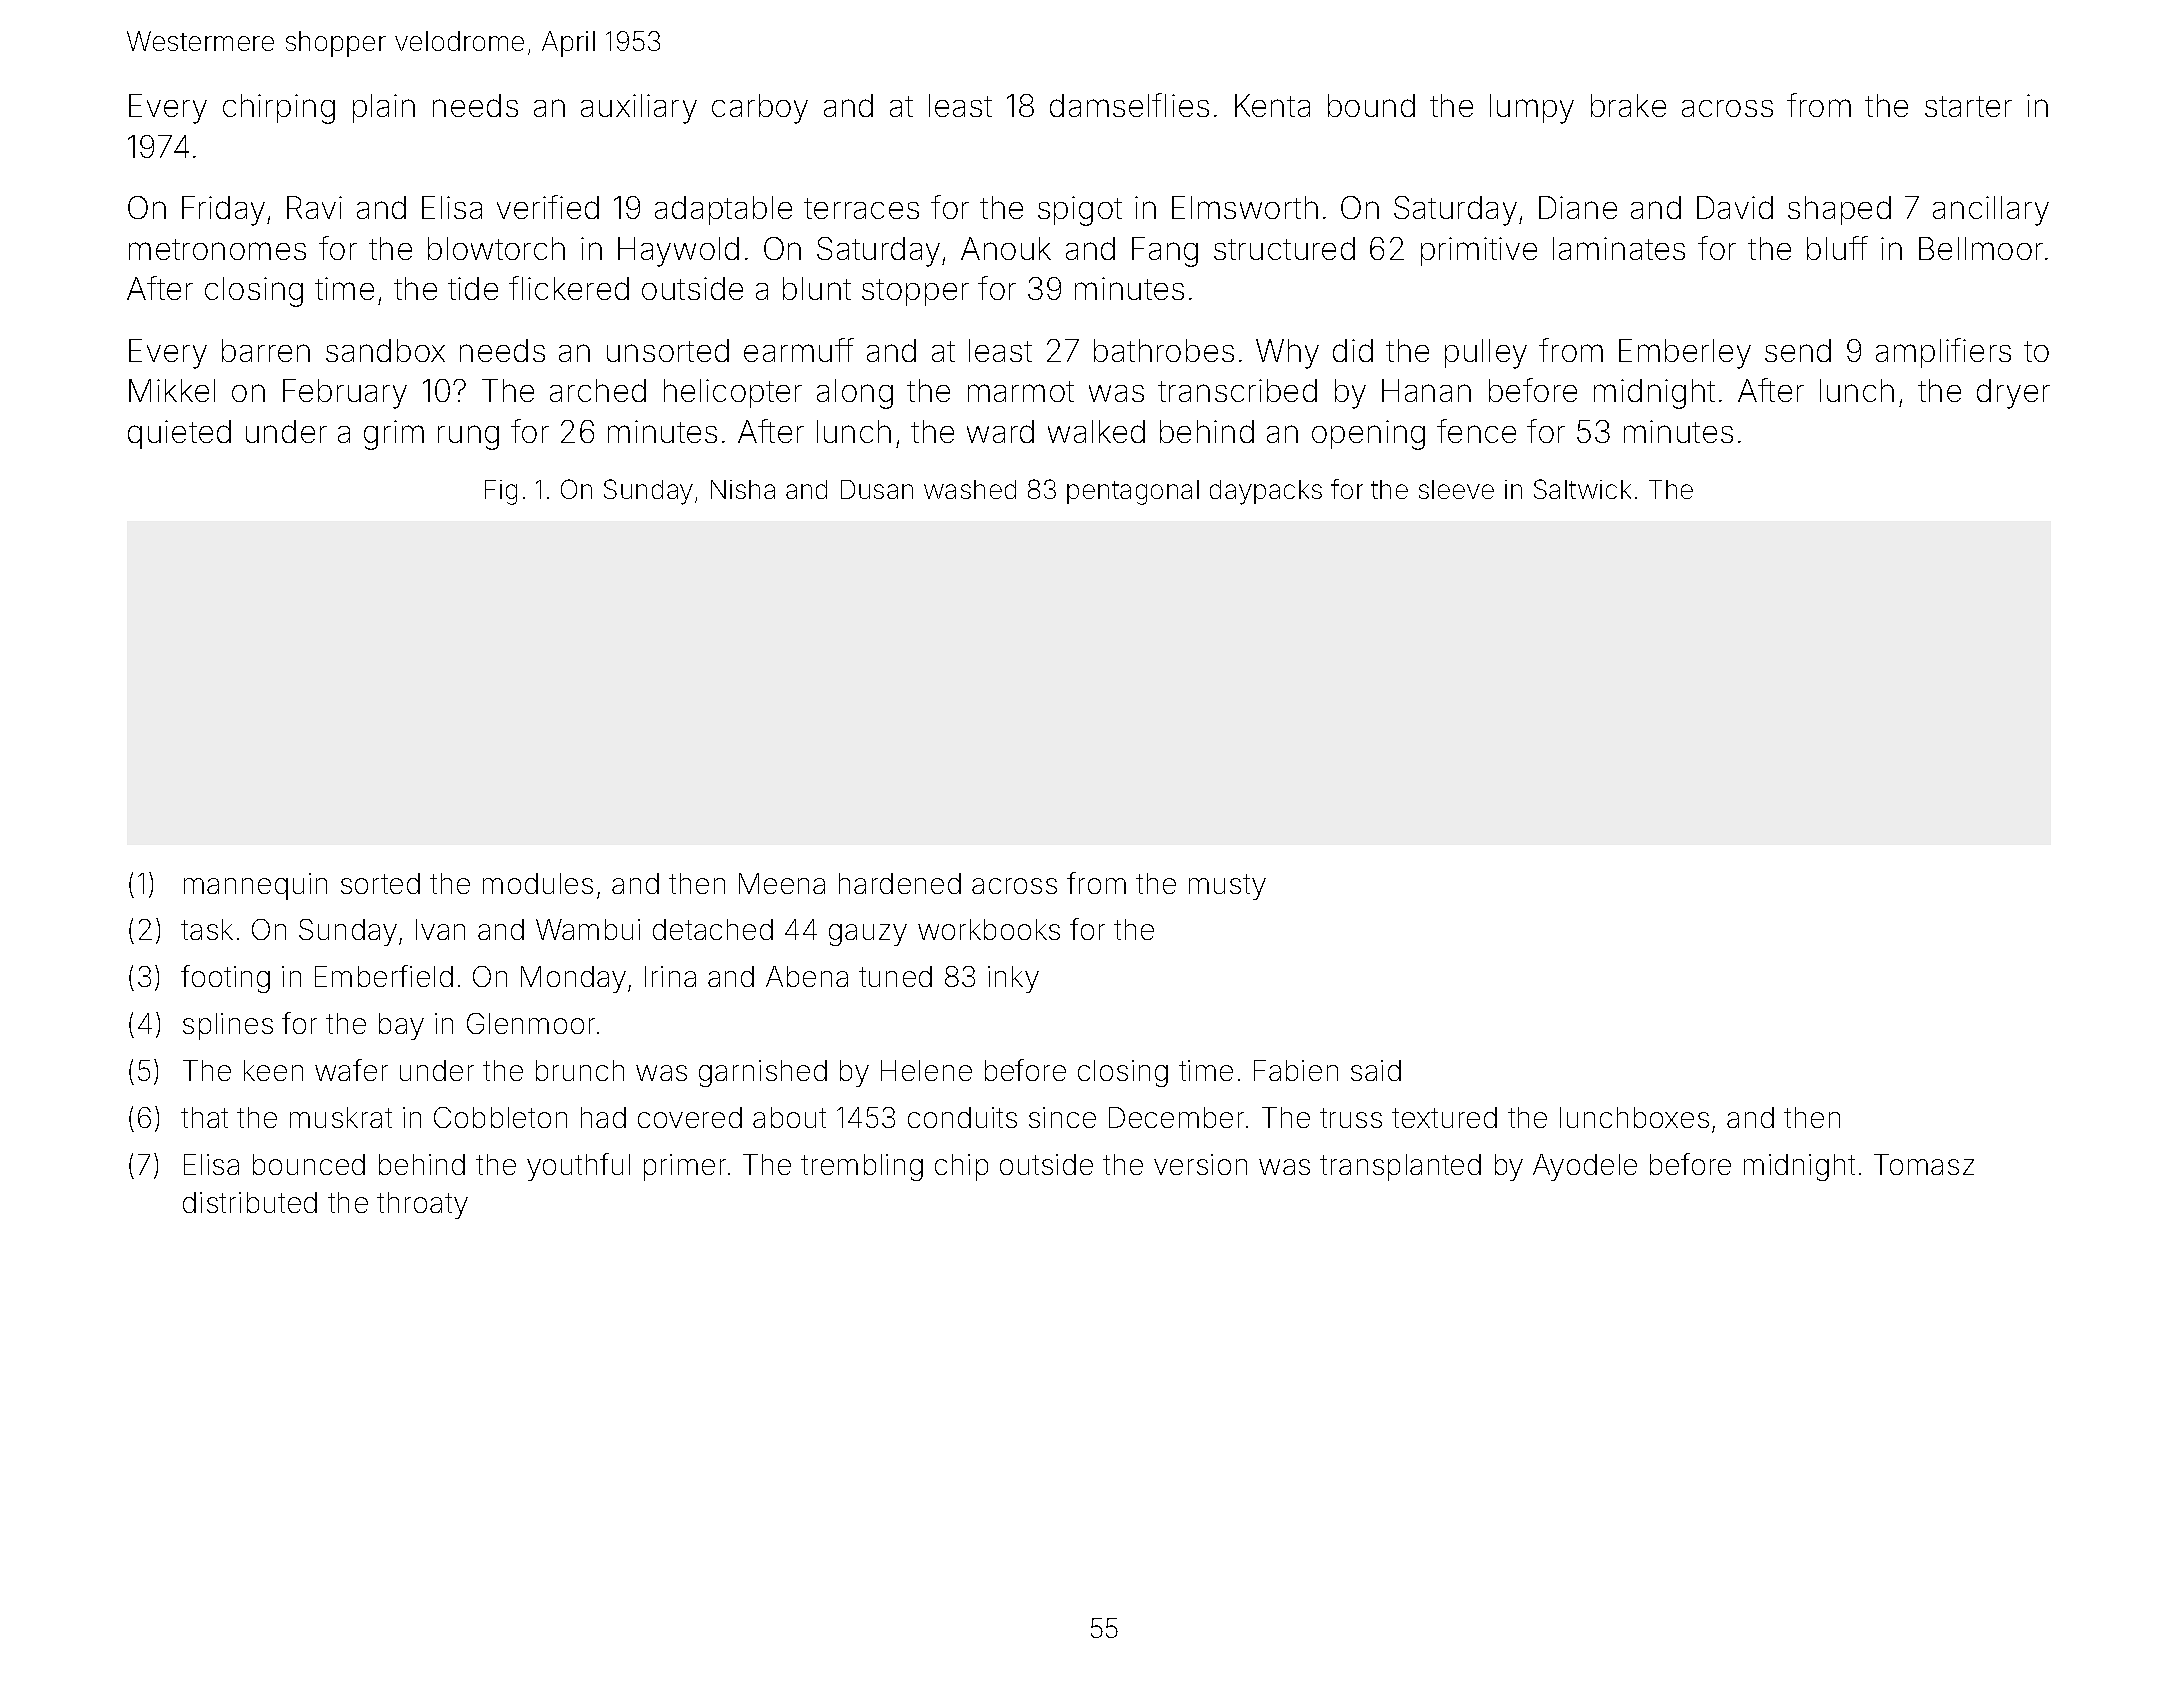 The image size is (2178, 1683). What do you see at coordinates (548, 207) in the image?
I see `verified` at bounding box center [548, 207].
